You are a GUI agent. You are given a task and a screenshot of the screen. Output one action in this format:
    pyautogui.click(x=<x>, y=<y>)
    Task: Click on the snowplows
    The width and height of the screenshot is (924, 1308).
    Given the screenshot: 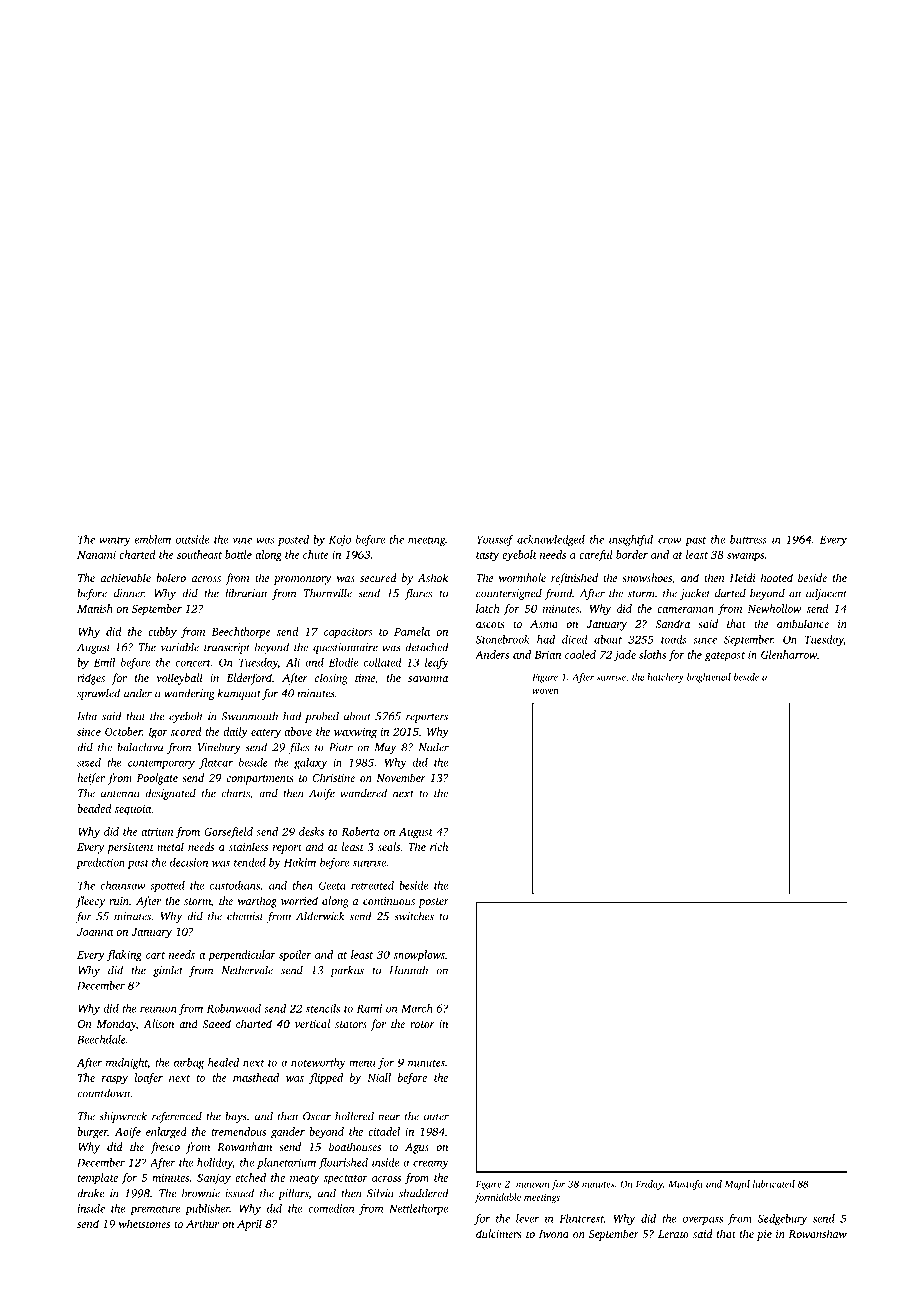 What is the action you would take?
    pyautogui.click(x=419, y=956)
